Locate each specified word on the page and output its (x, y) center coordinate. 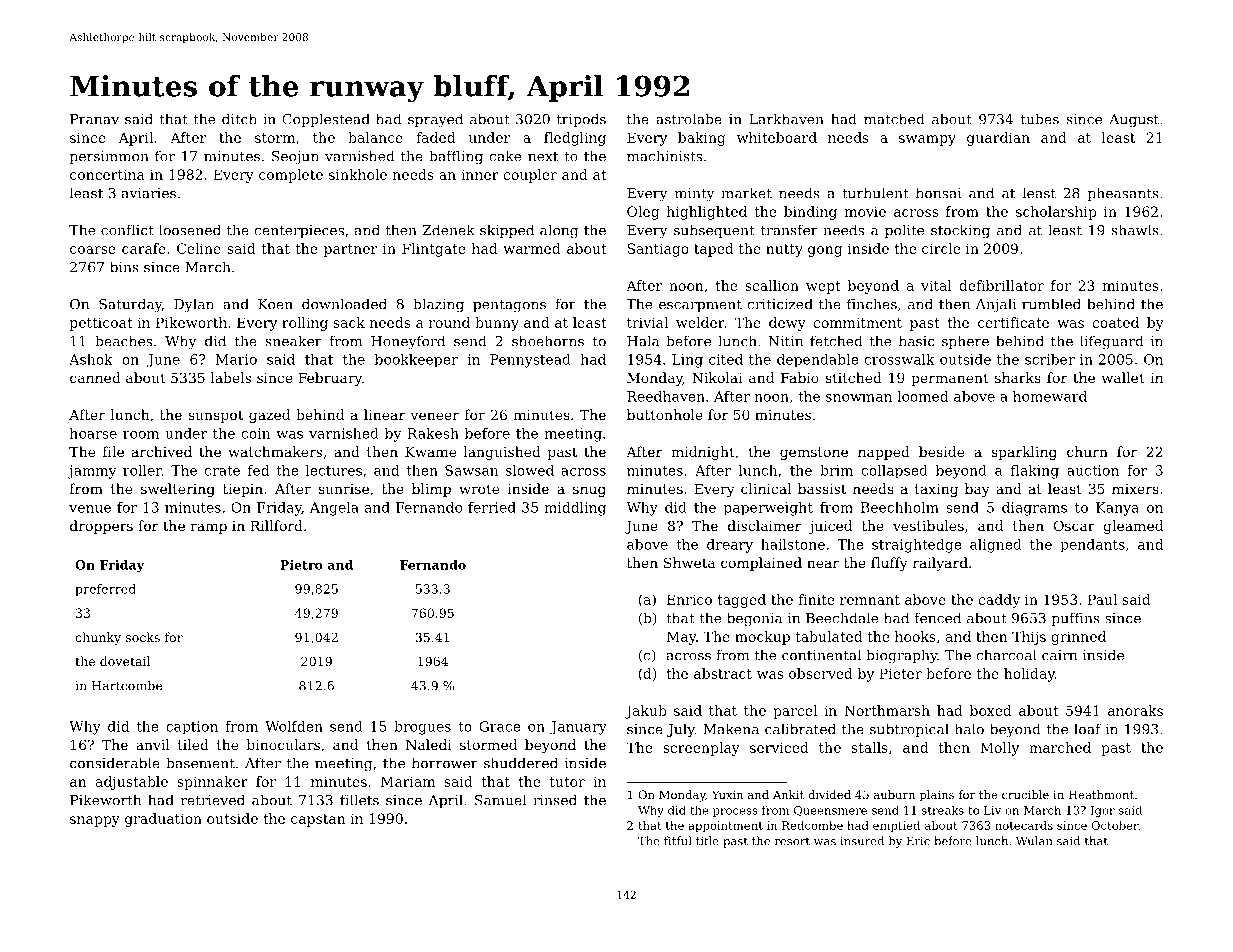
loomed (922, 396)
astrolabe (689, 119)
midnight (703, 453)
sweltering (178, 490)
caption (192, 727)
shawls (1135, 230)
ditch (239, 119)
